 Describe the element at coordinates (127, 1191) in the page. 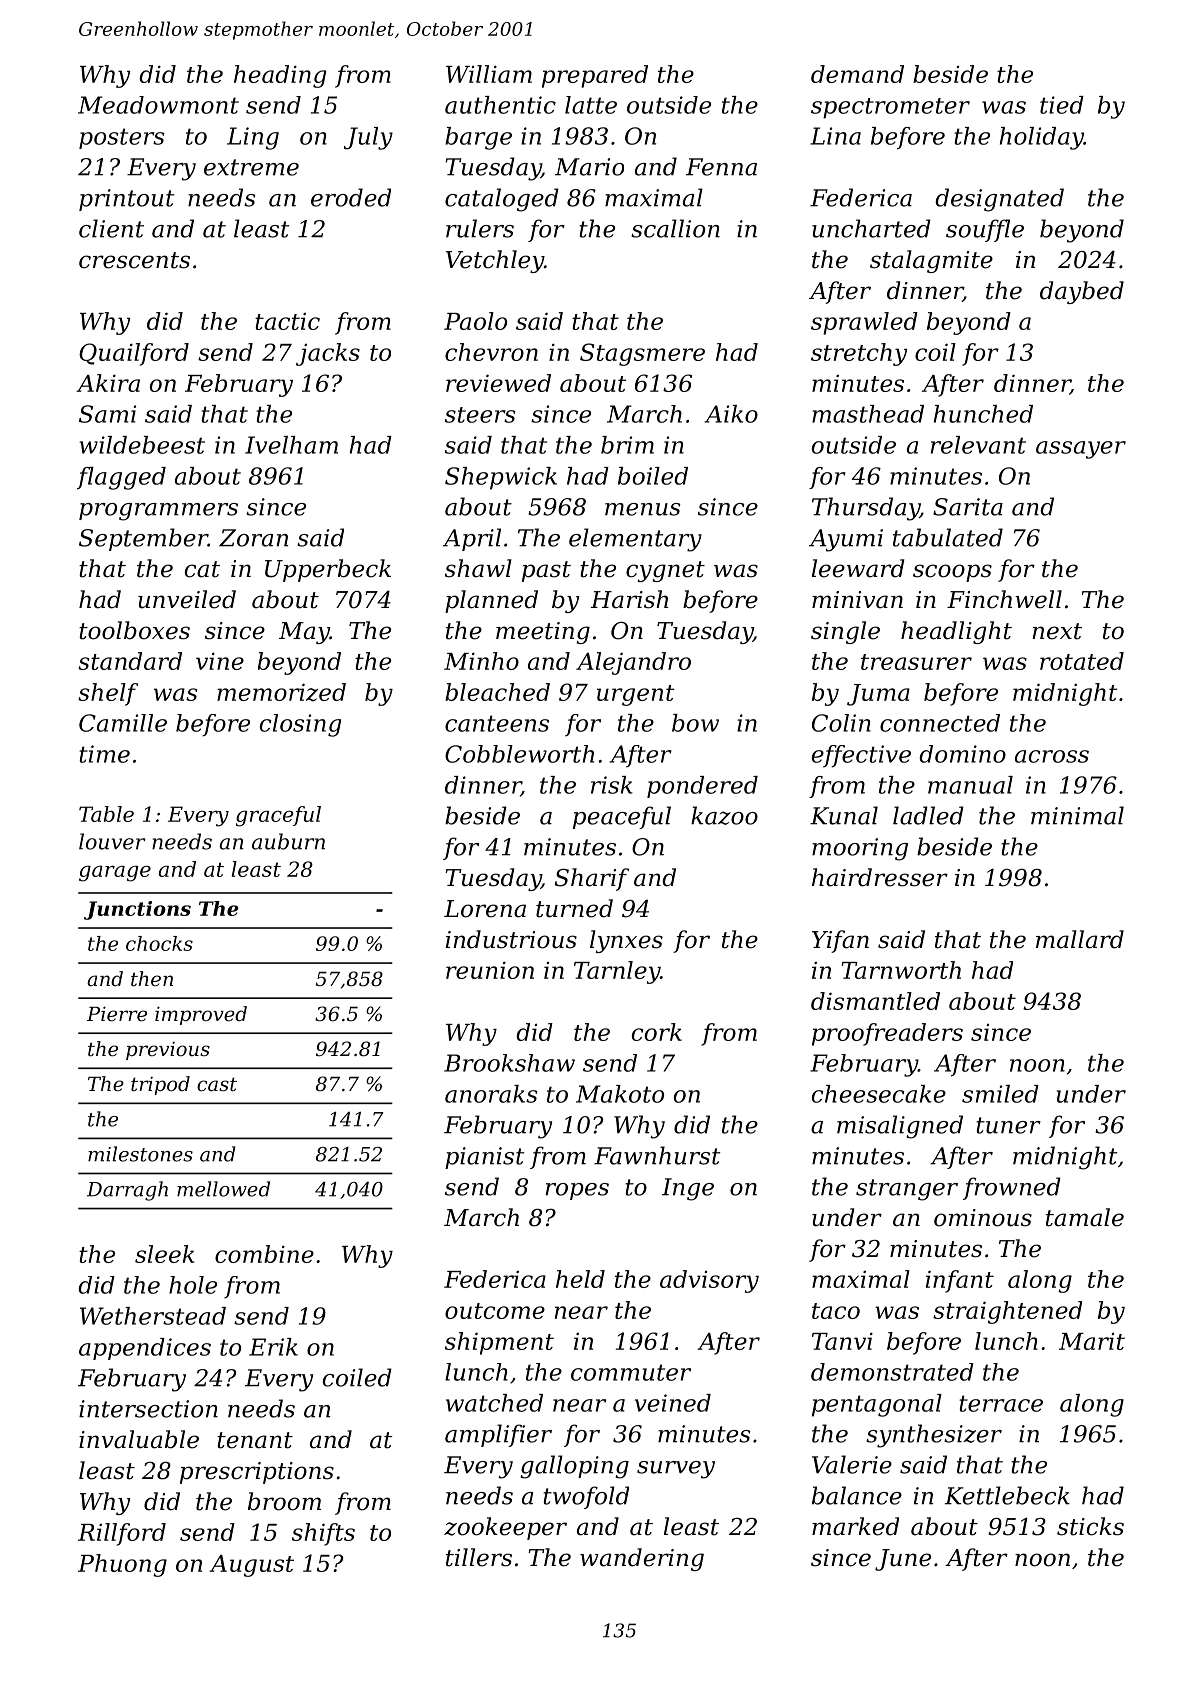

I see `Darragh` at that location.
